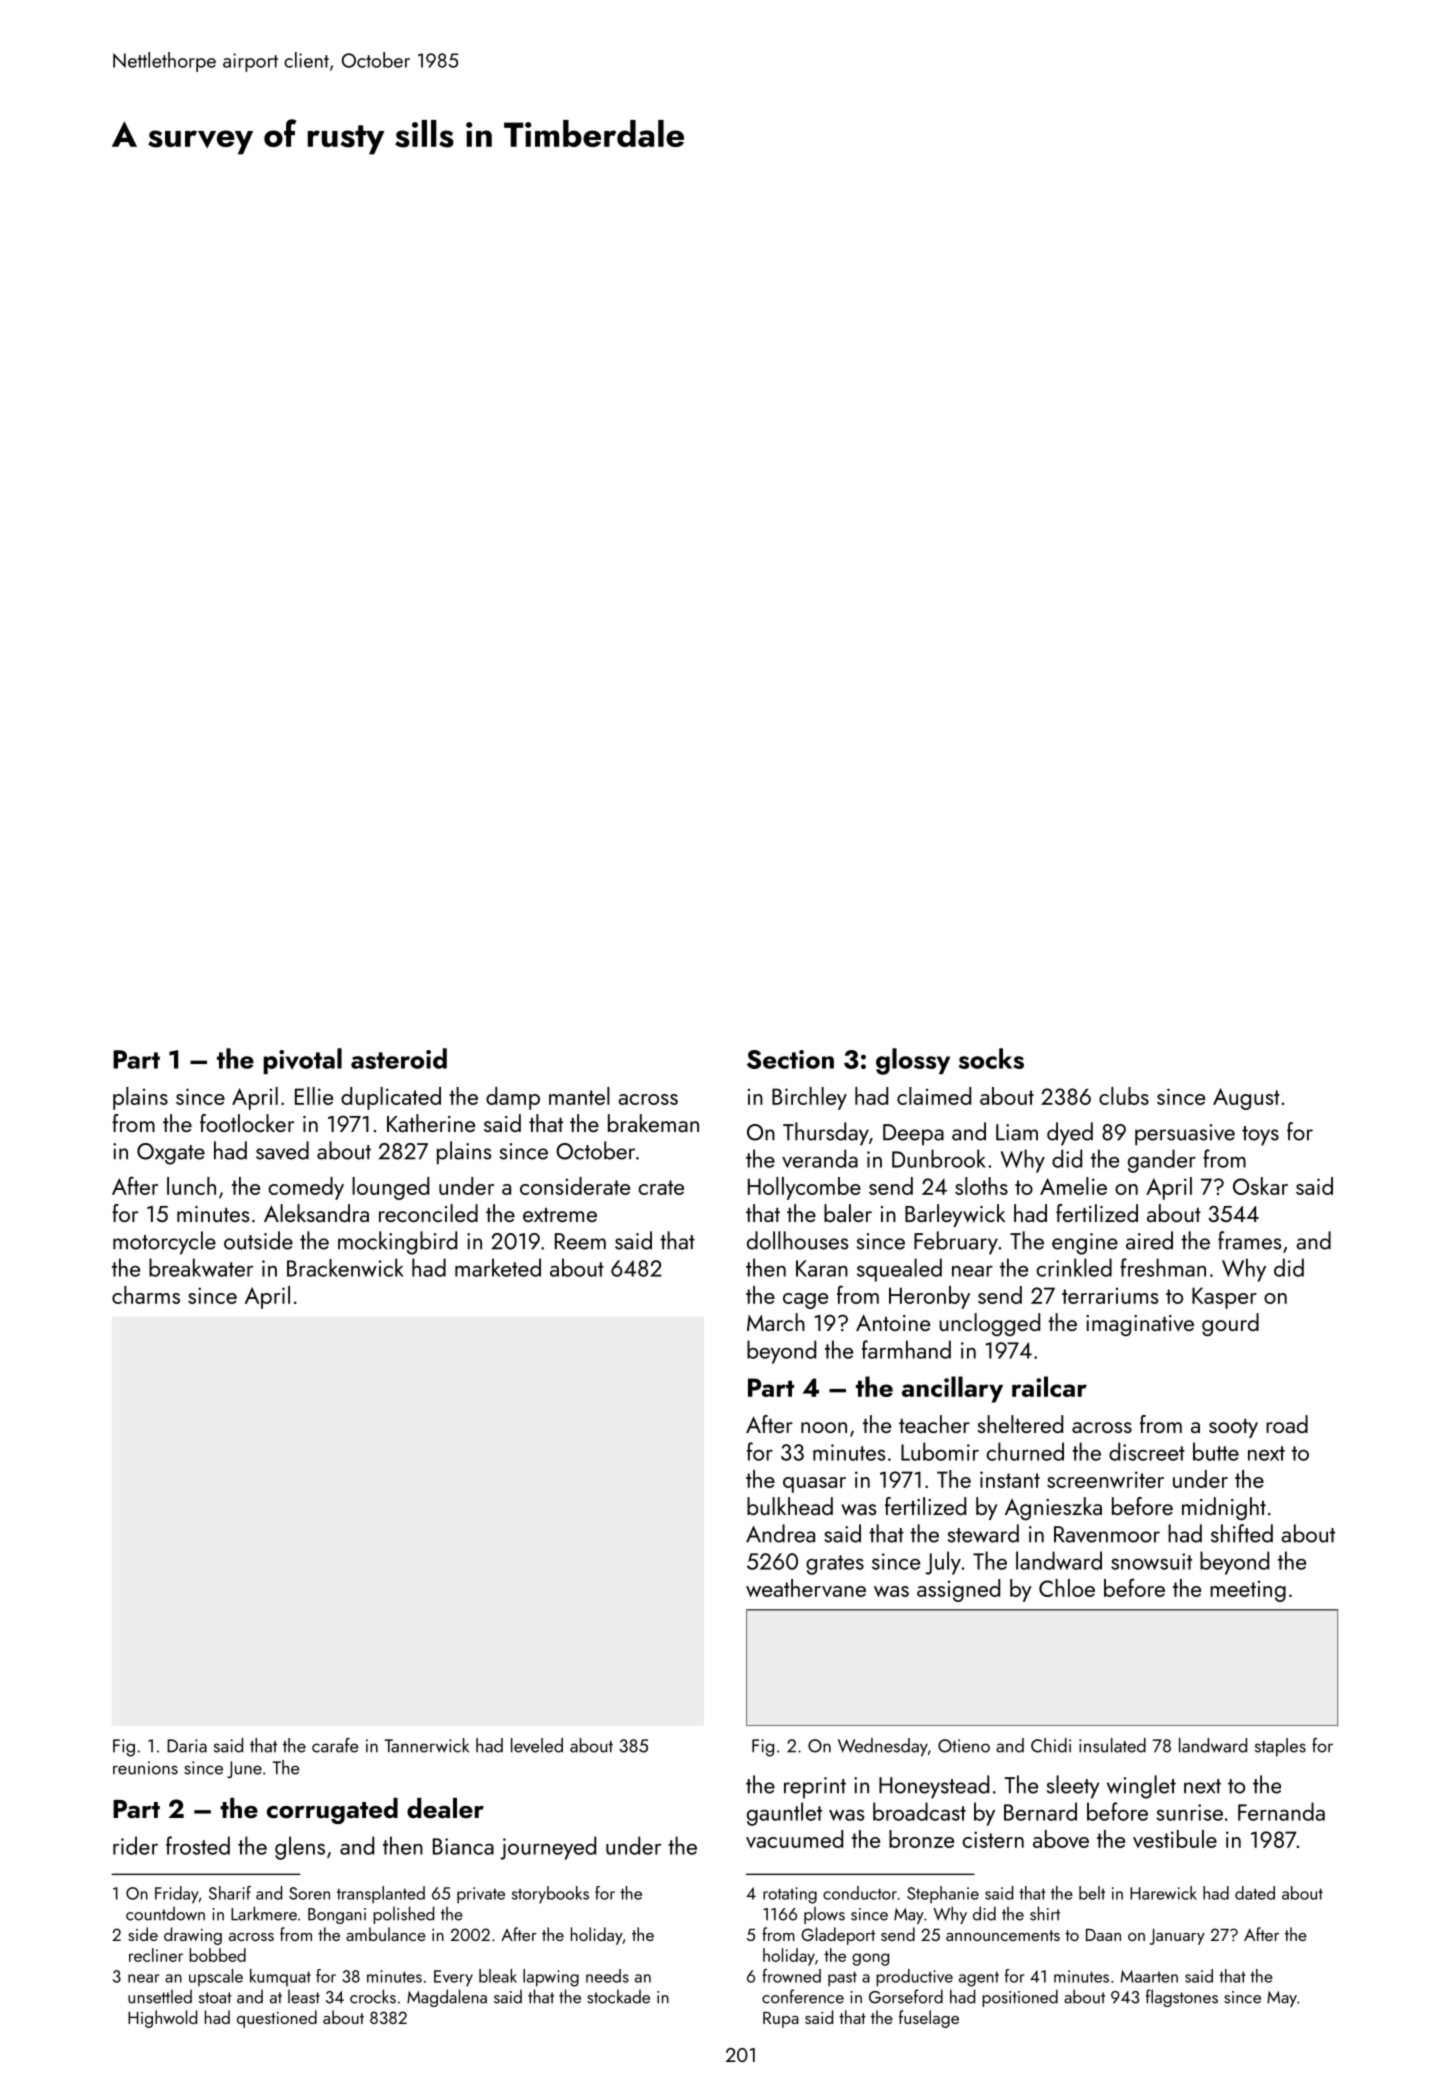  I want to click on flagstones, so click(1182, 1998).
